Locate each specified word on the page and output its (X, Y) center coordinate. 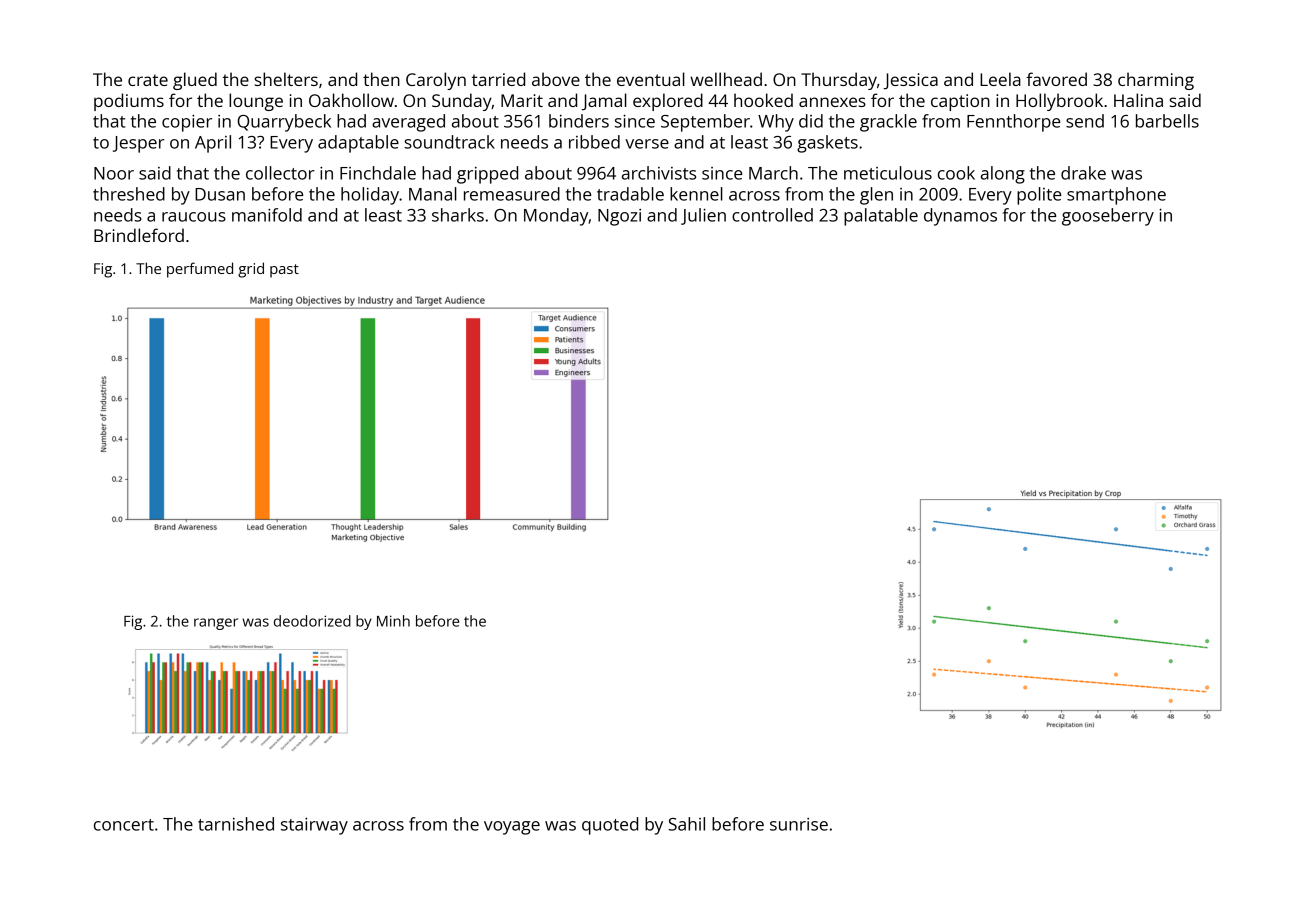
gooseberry (1108, 217)
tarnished (236, 824)
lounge (256, 102)
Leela (1000, 79)
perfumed (200, 270)
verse (647, 144)
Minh (393, 621)
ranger (216, 624)
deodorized (312, 621)
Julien (703, 216)
